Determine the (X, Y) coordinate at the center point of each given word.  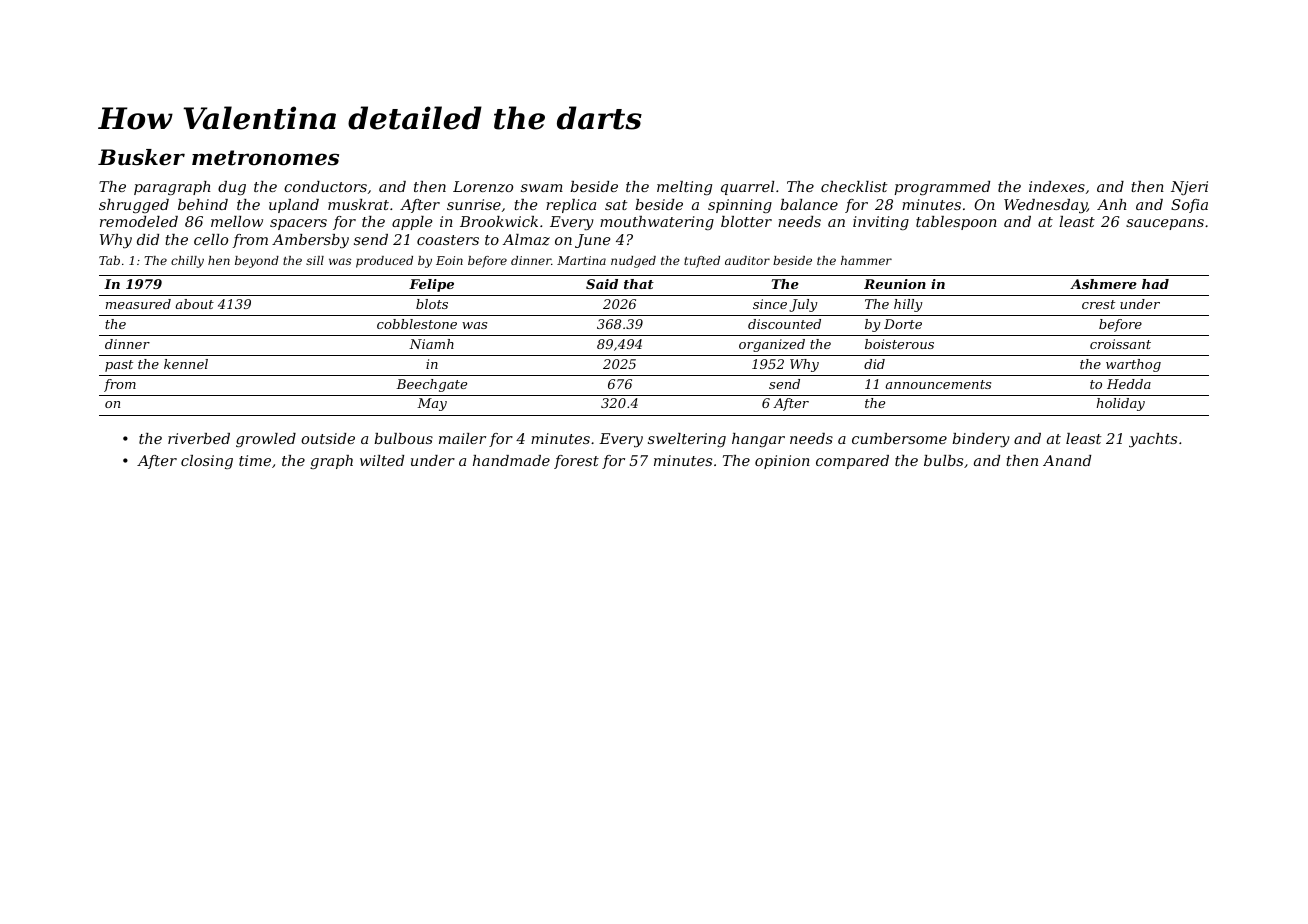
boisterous (899, 344)
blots (432, 304)
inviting (881, 223)
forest (576, 462)
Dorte (903, 324)
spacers (298, 224)
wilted (382, 460)
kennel (186, 364)
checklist (854, 186)
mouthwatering (657, 223)
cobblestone (417, 324)
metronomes (265, 158)
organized (772, 345)
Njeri (1189, 188)
